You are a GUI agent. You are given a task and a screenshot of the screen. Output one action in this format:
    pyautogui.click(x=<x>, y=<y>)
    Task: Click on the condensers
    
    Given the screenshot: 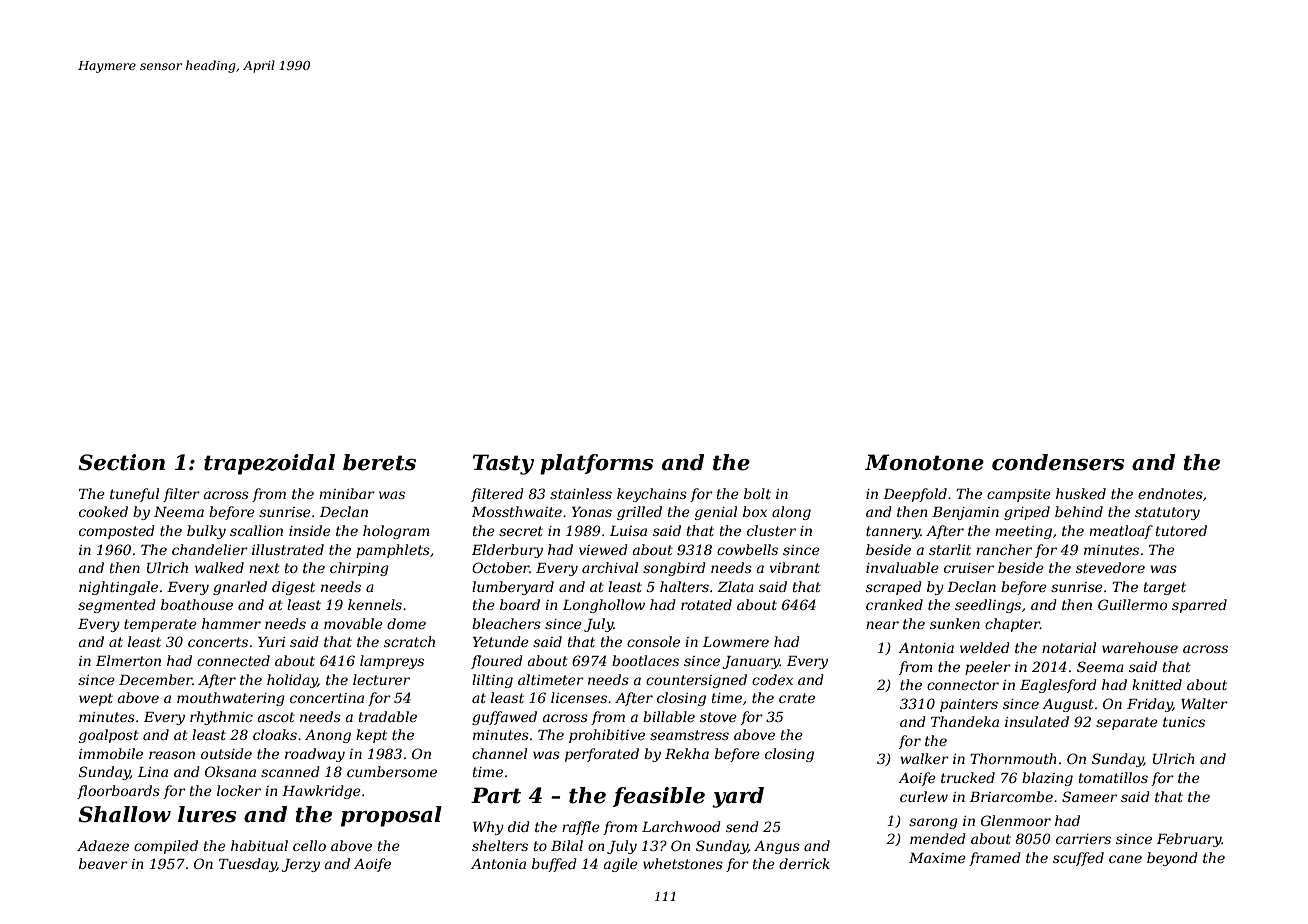 What is the action you would take?
    pyautogui.click(x=1058, y=462)
